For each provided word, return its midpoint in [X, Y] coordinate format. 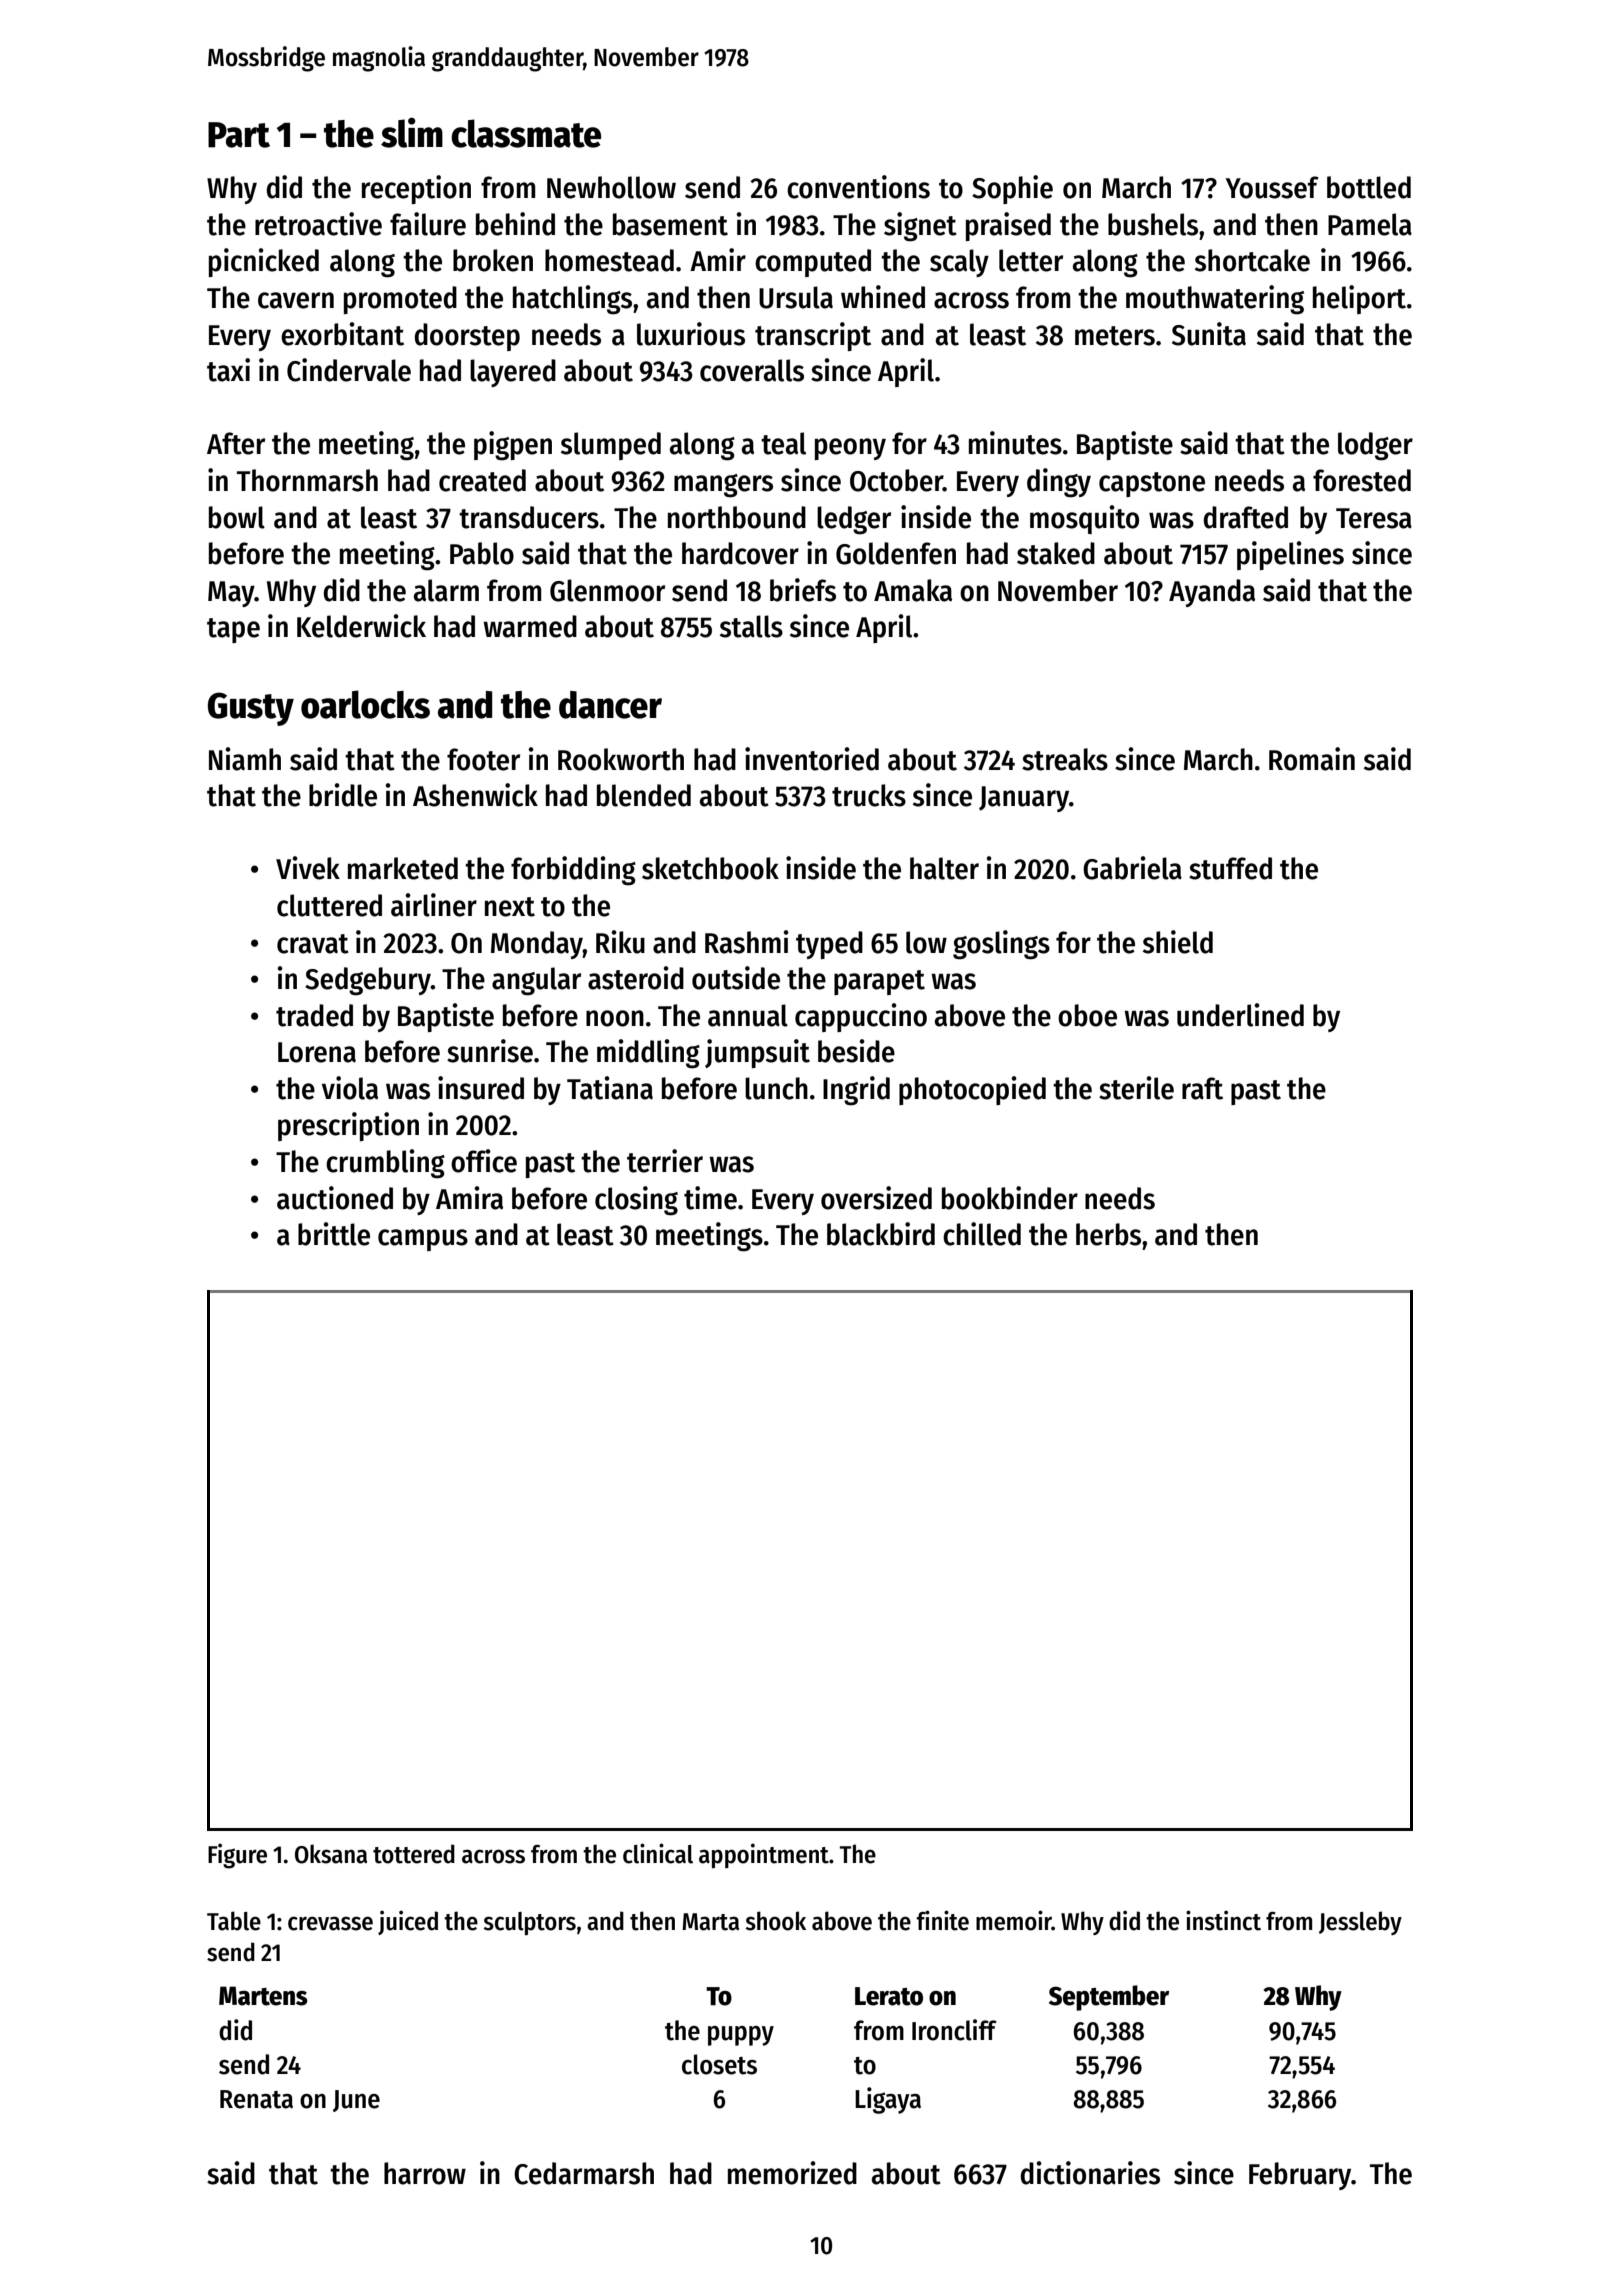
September [1109, 1998]
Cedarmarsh [584, 2173]
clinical [658, 1853]
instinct [1223, 1920]
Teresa [1374, 518]
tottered [414, 1854]
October [896, 480]
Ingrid [856, 1091]
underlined [1240, 1015]
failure [428, 224]
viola [350, 1088]
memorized [792, 2173]
